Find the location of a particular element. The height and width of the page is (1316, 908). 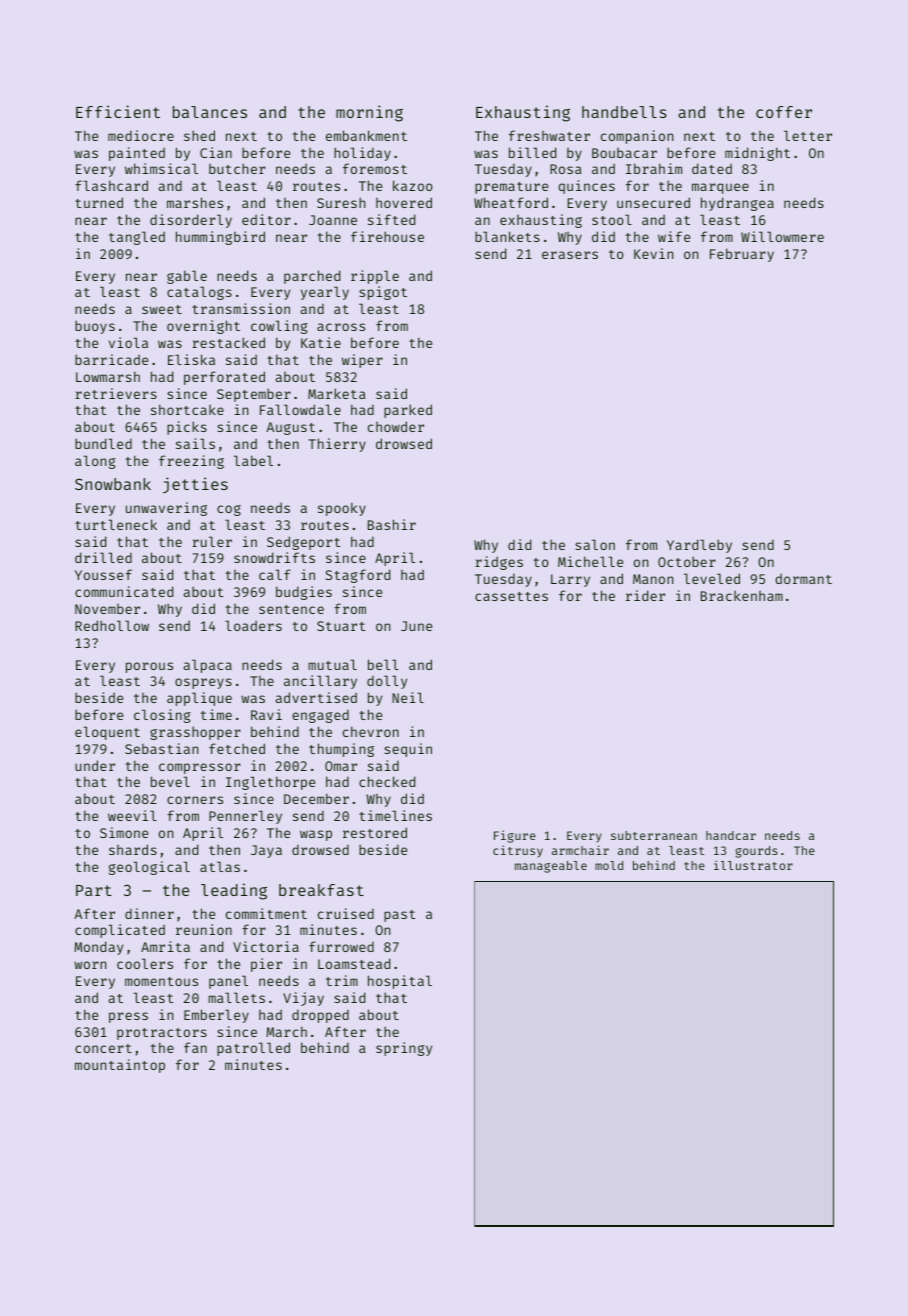

Stagford is located at coordinates (357, 576).
